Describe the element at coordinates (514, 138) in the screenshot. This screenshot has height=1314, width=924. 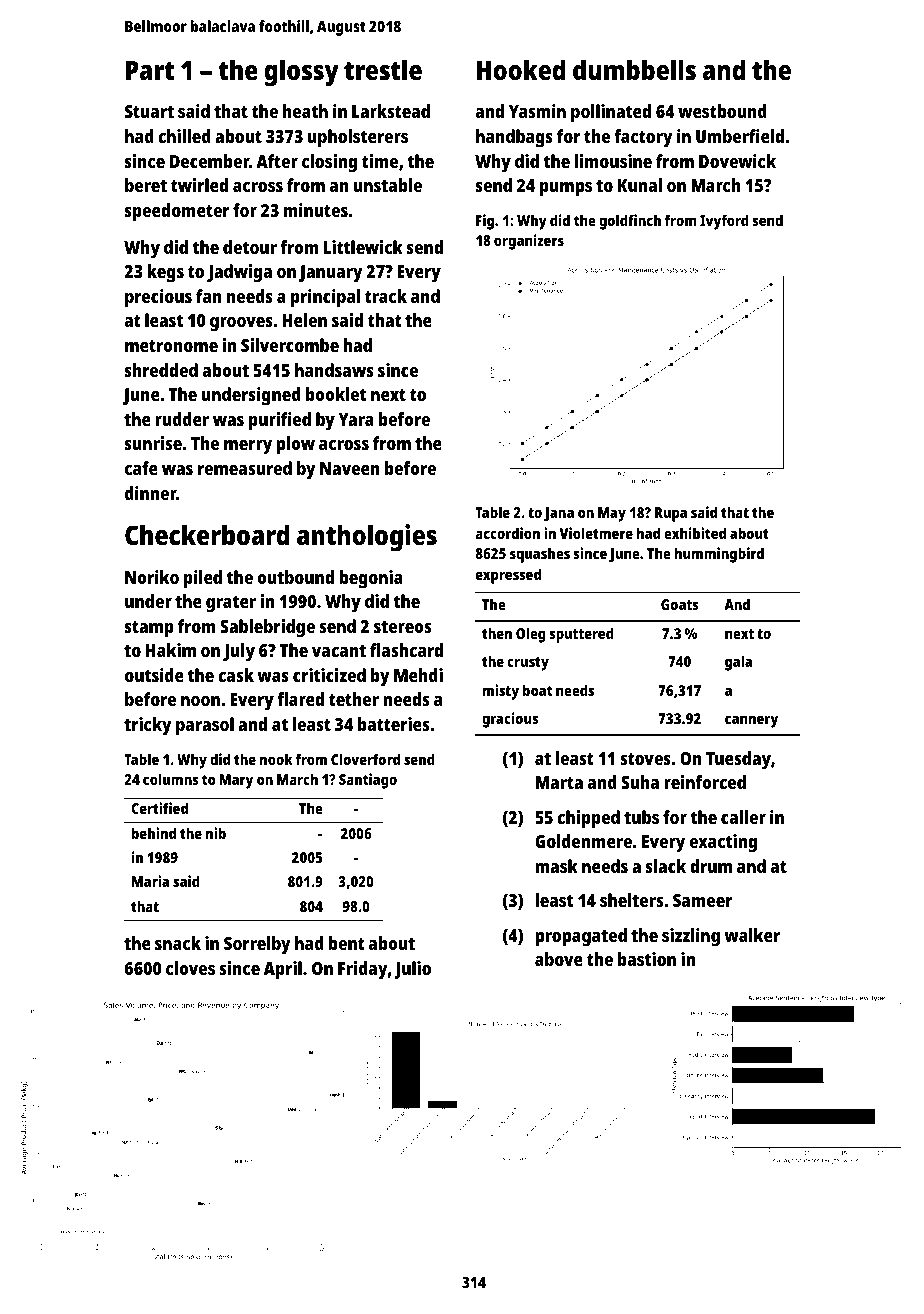
I see `handbags` at that location.
